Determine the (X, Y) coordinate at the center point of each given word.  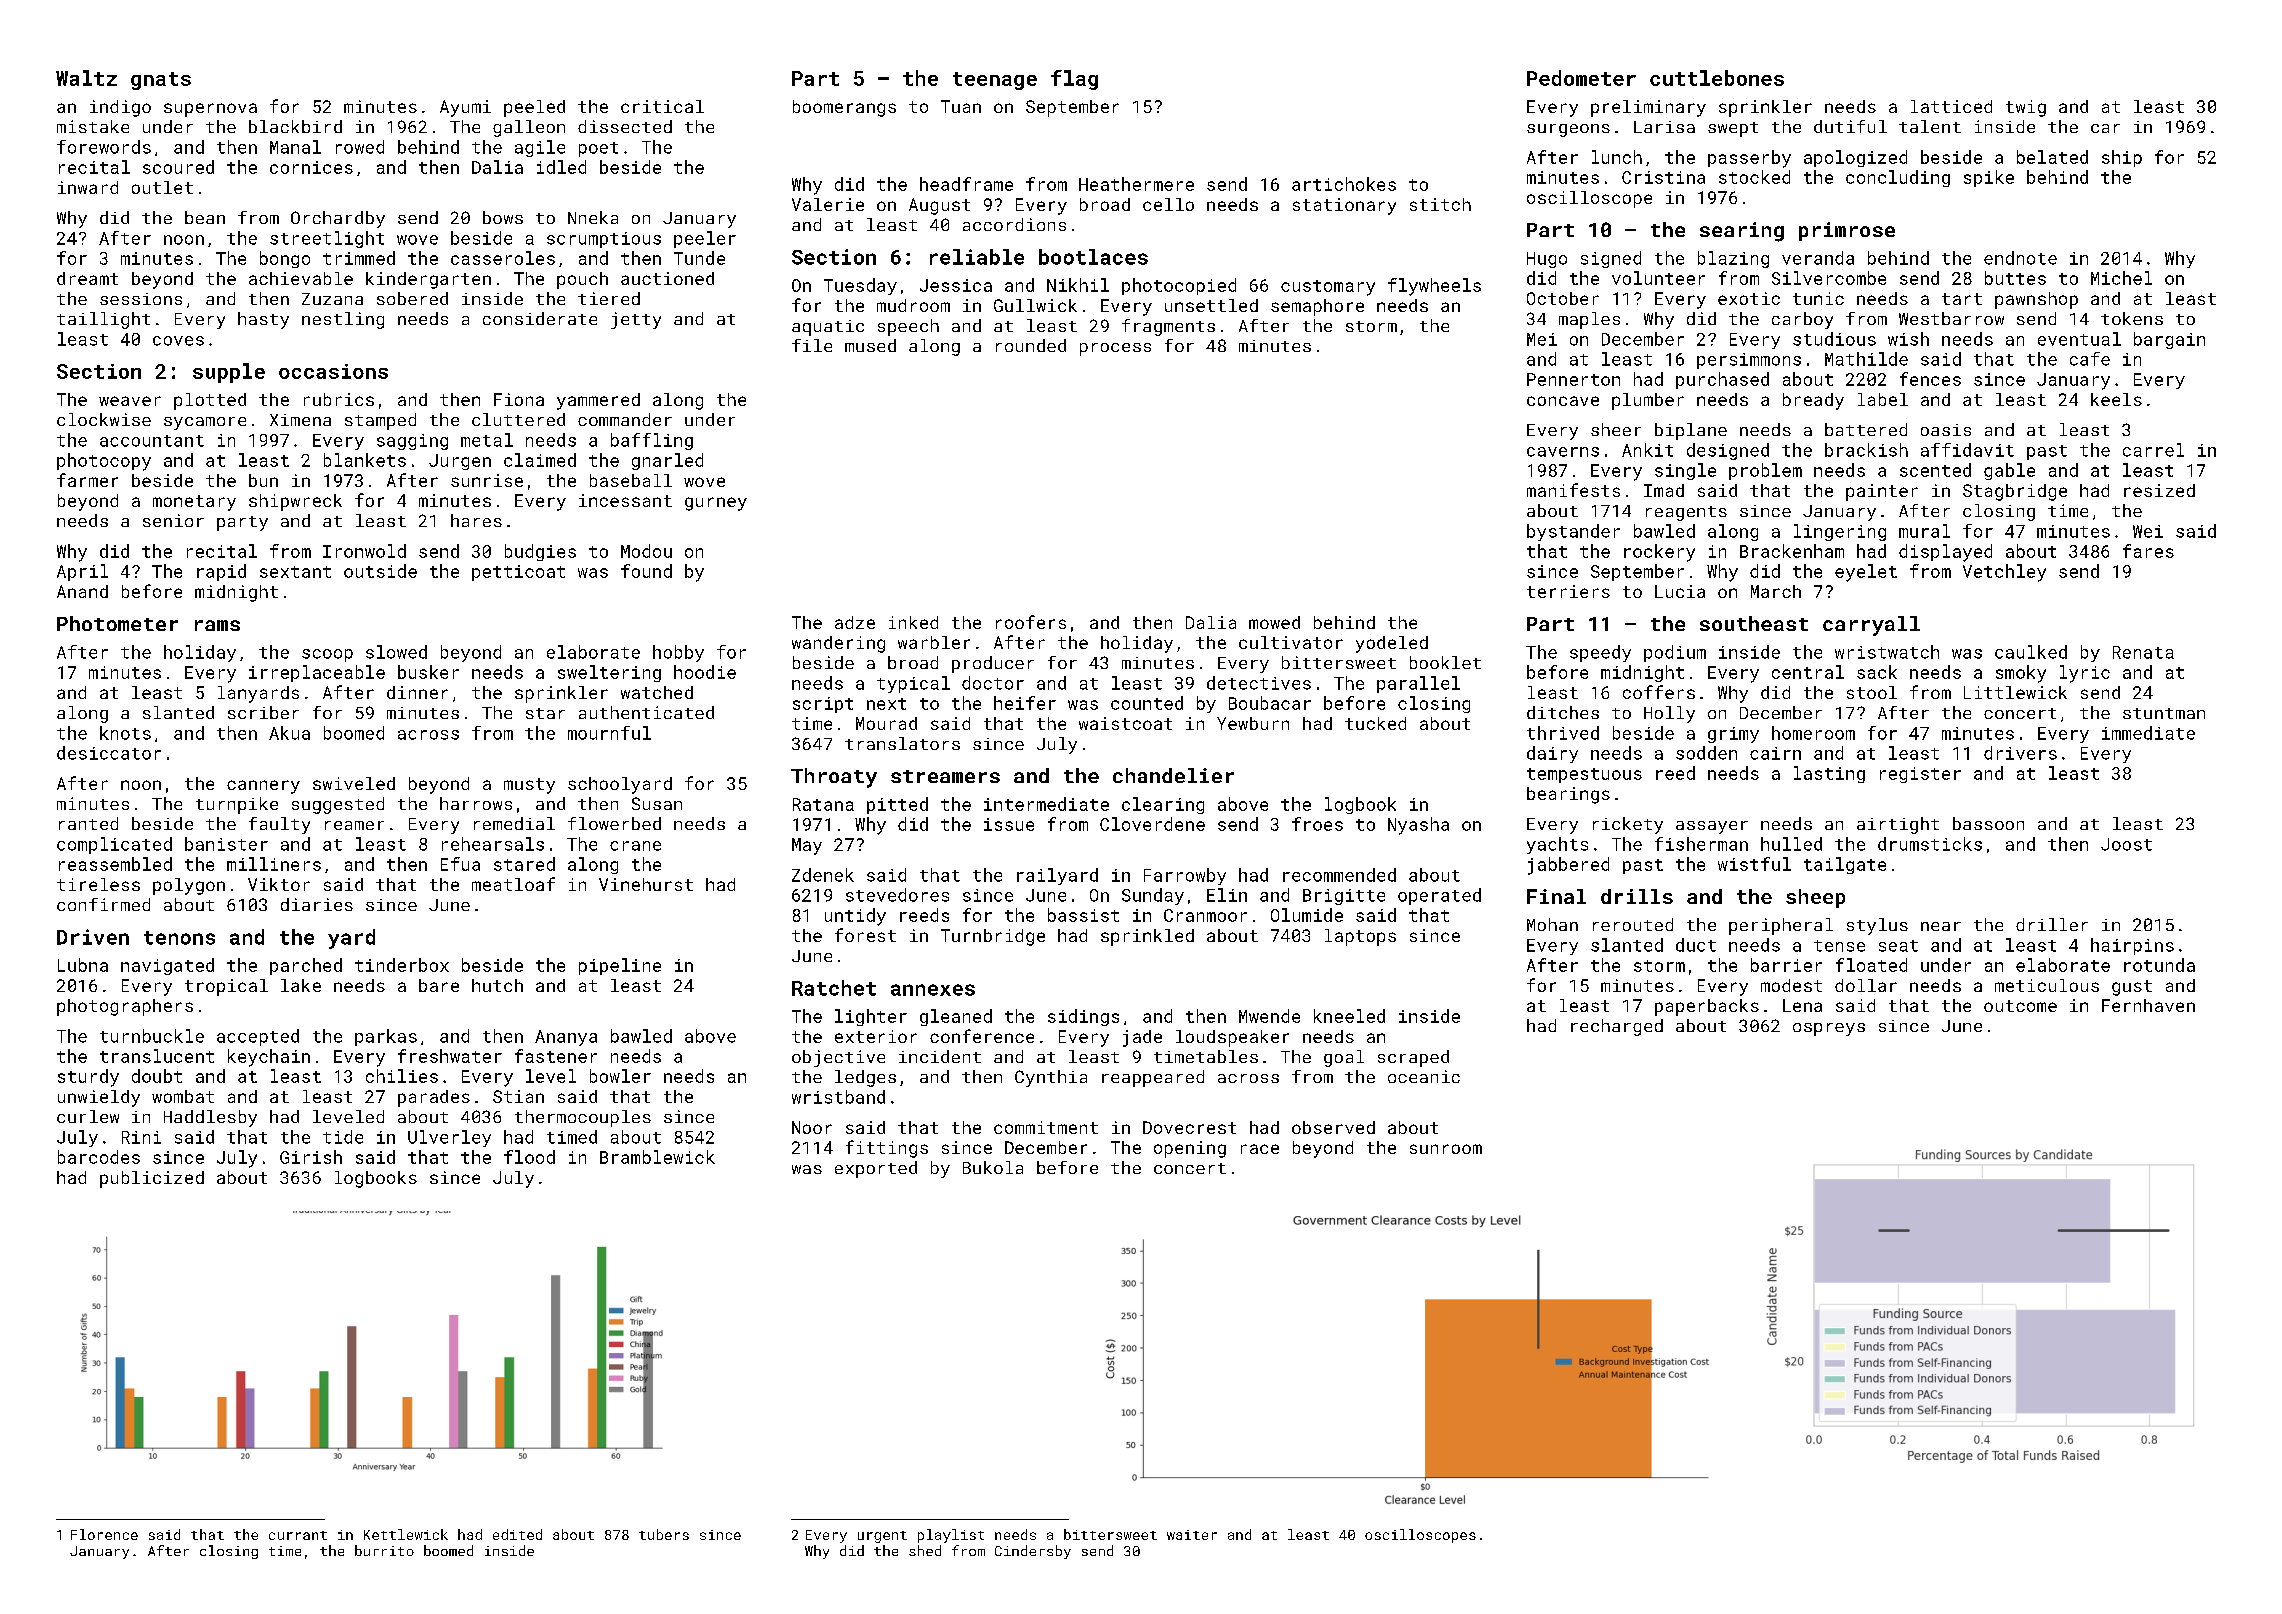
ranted (88, 823)
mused (870, 345)
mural (1924, 531)
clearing (1163, 805)
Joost (2126, 844)
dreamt (87, 278)
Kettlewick (406, 1534)
